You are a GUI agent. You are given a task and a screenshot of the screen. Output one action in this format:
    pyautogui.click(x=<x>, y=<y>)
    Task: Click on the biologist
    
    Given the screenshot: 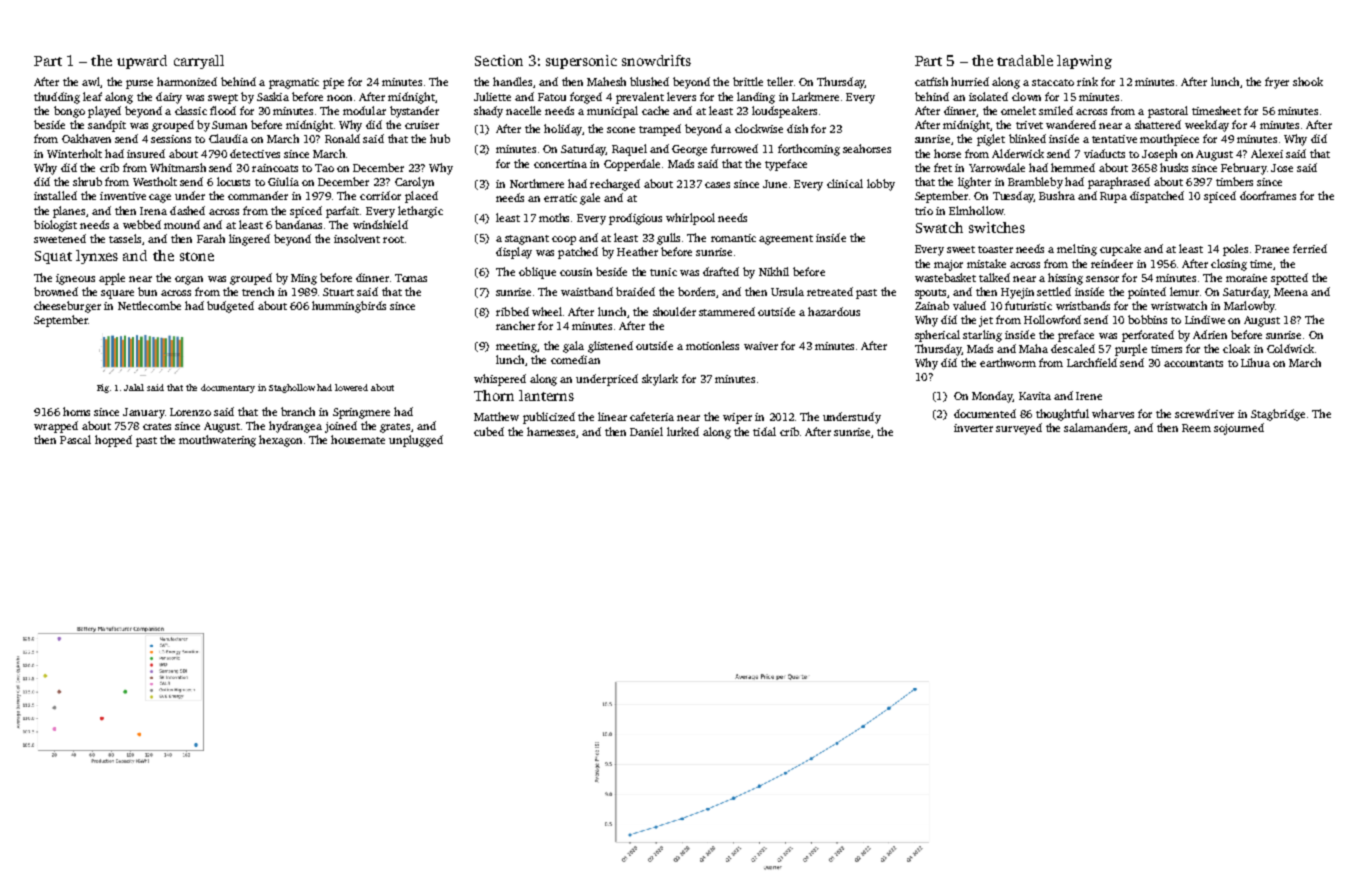 What is the action you would take?
    pyautogui.click(x=55, y=226)
